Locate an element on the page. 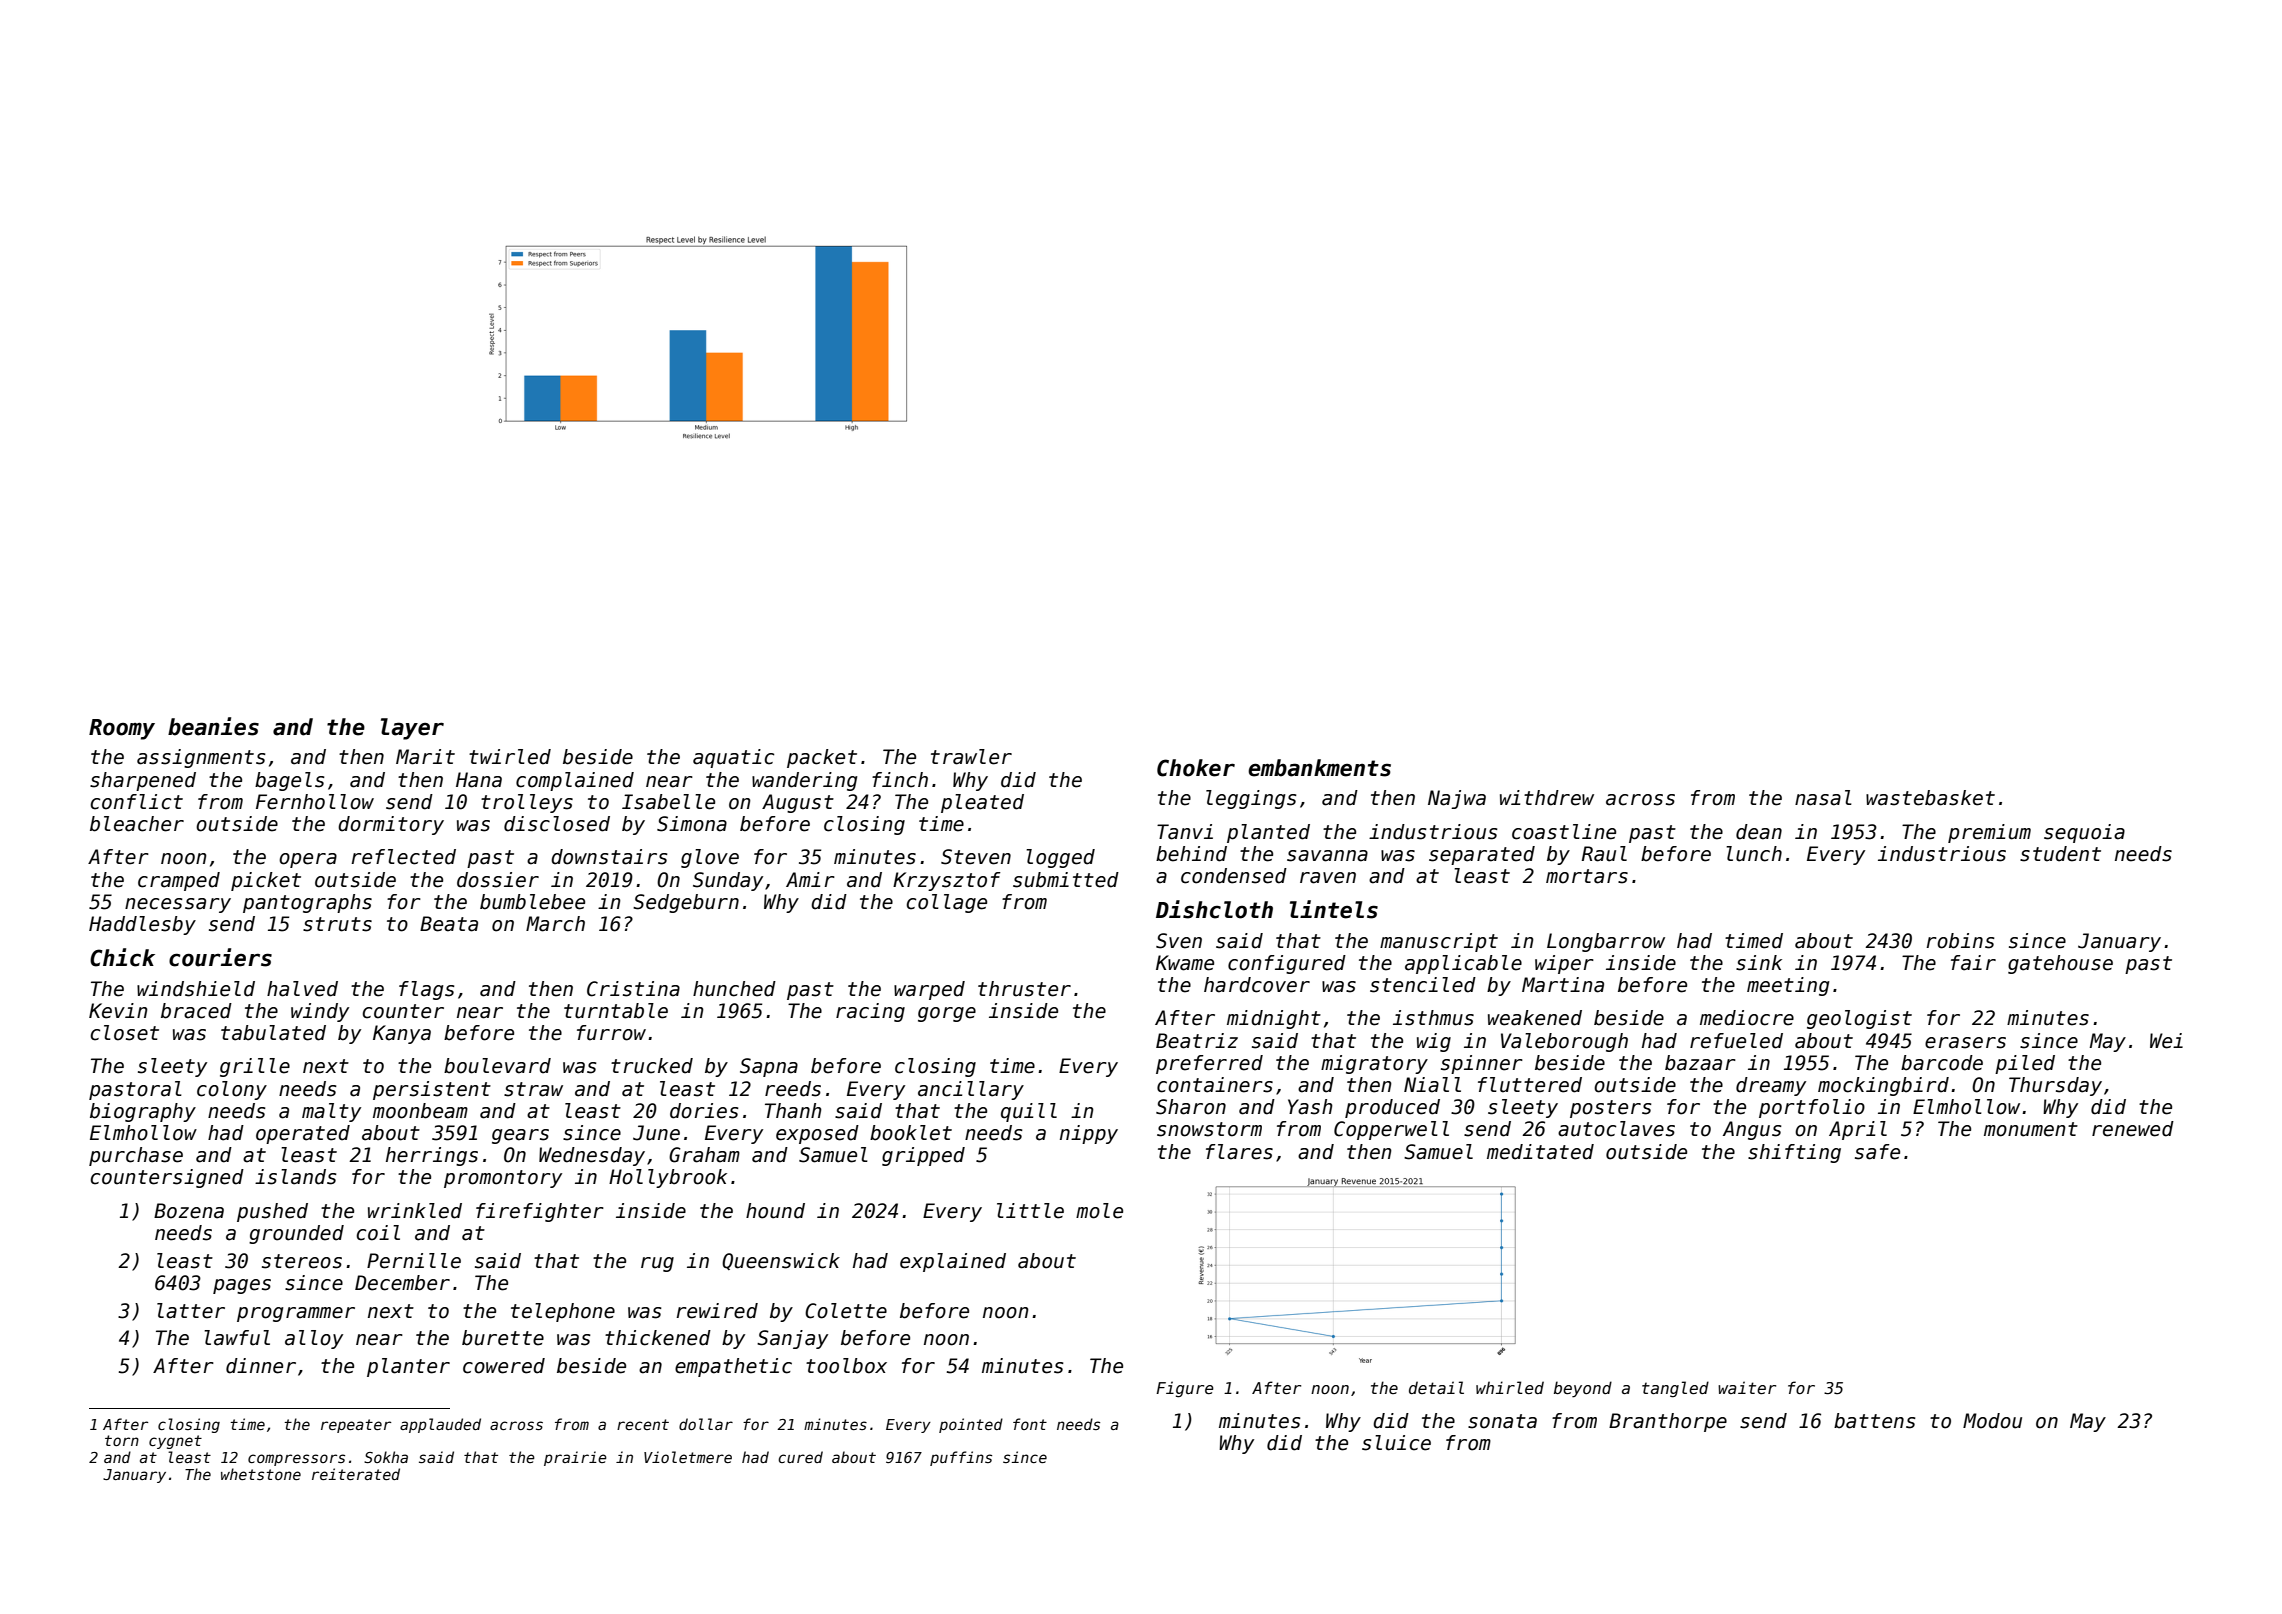  trawler is located at coordinates (971, 757).
